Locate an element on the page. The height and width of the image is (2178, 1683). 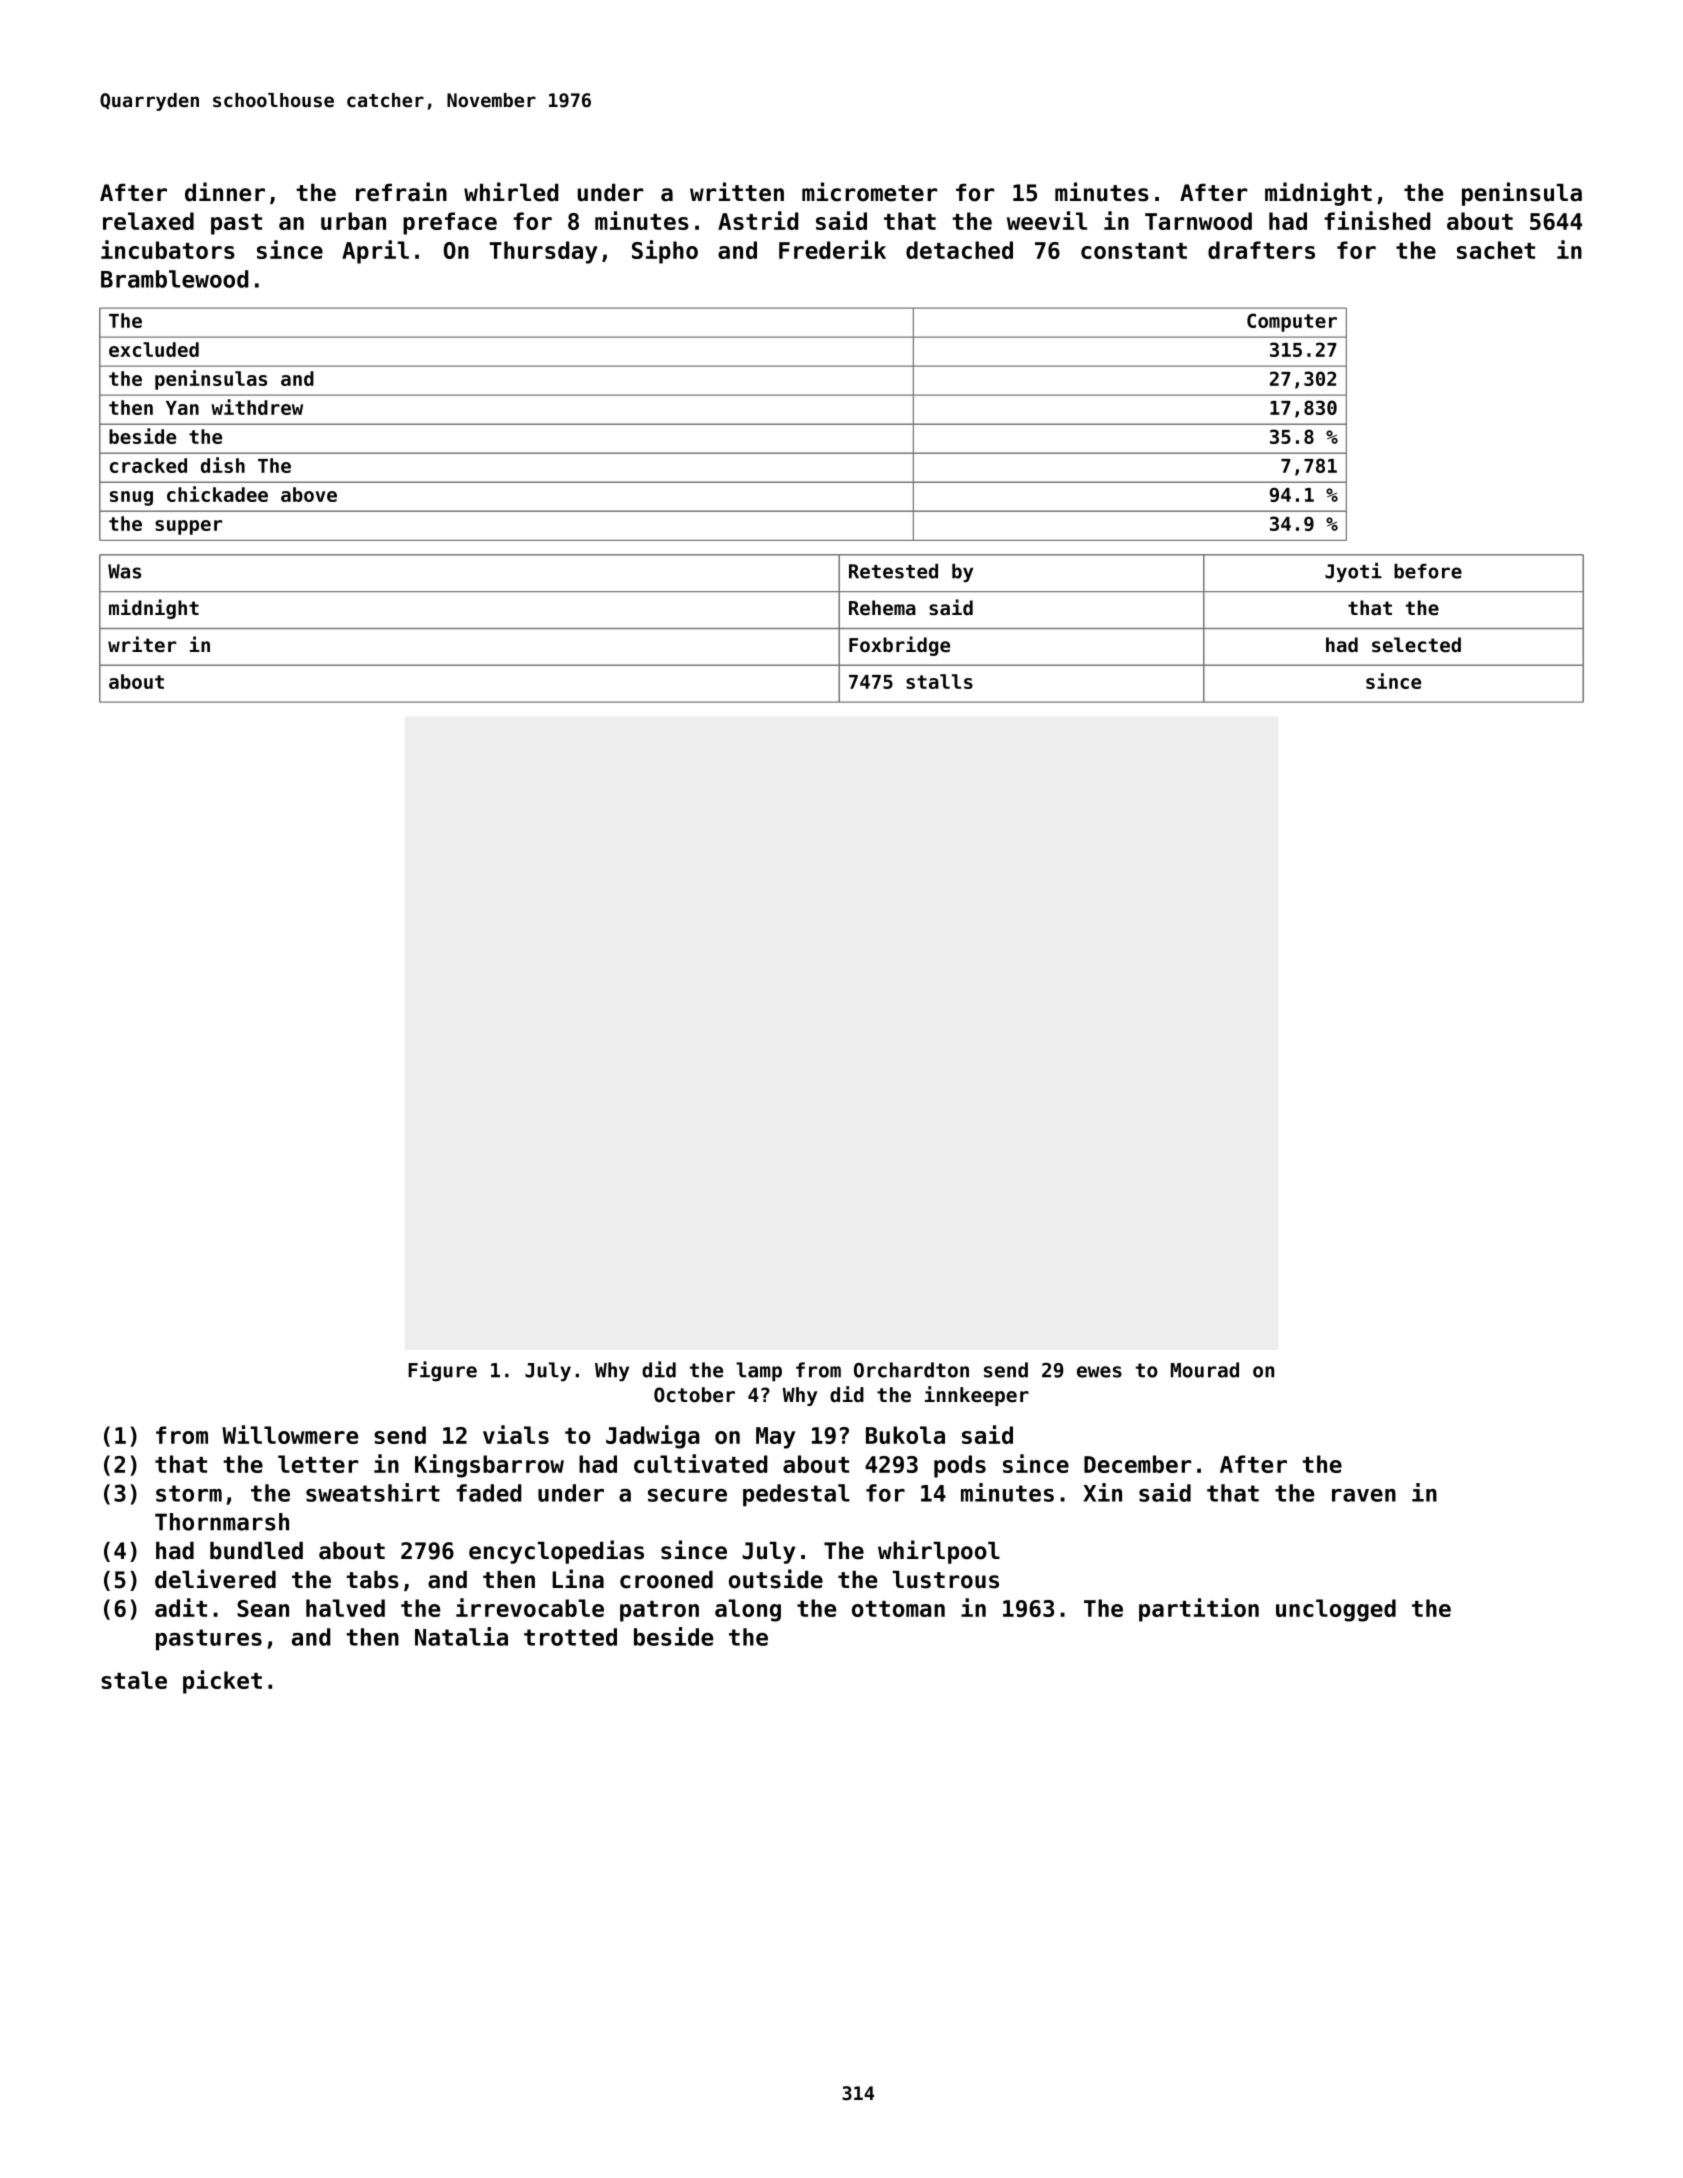
Jyoti is located at coordinates (1353, 572).
